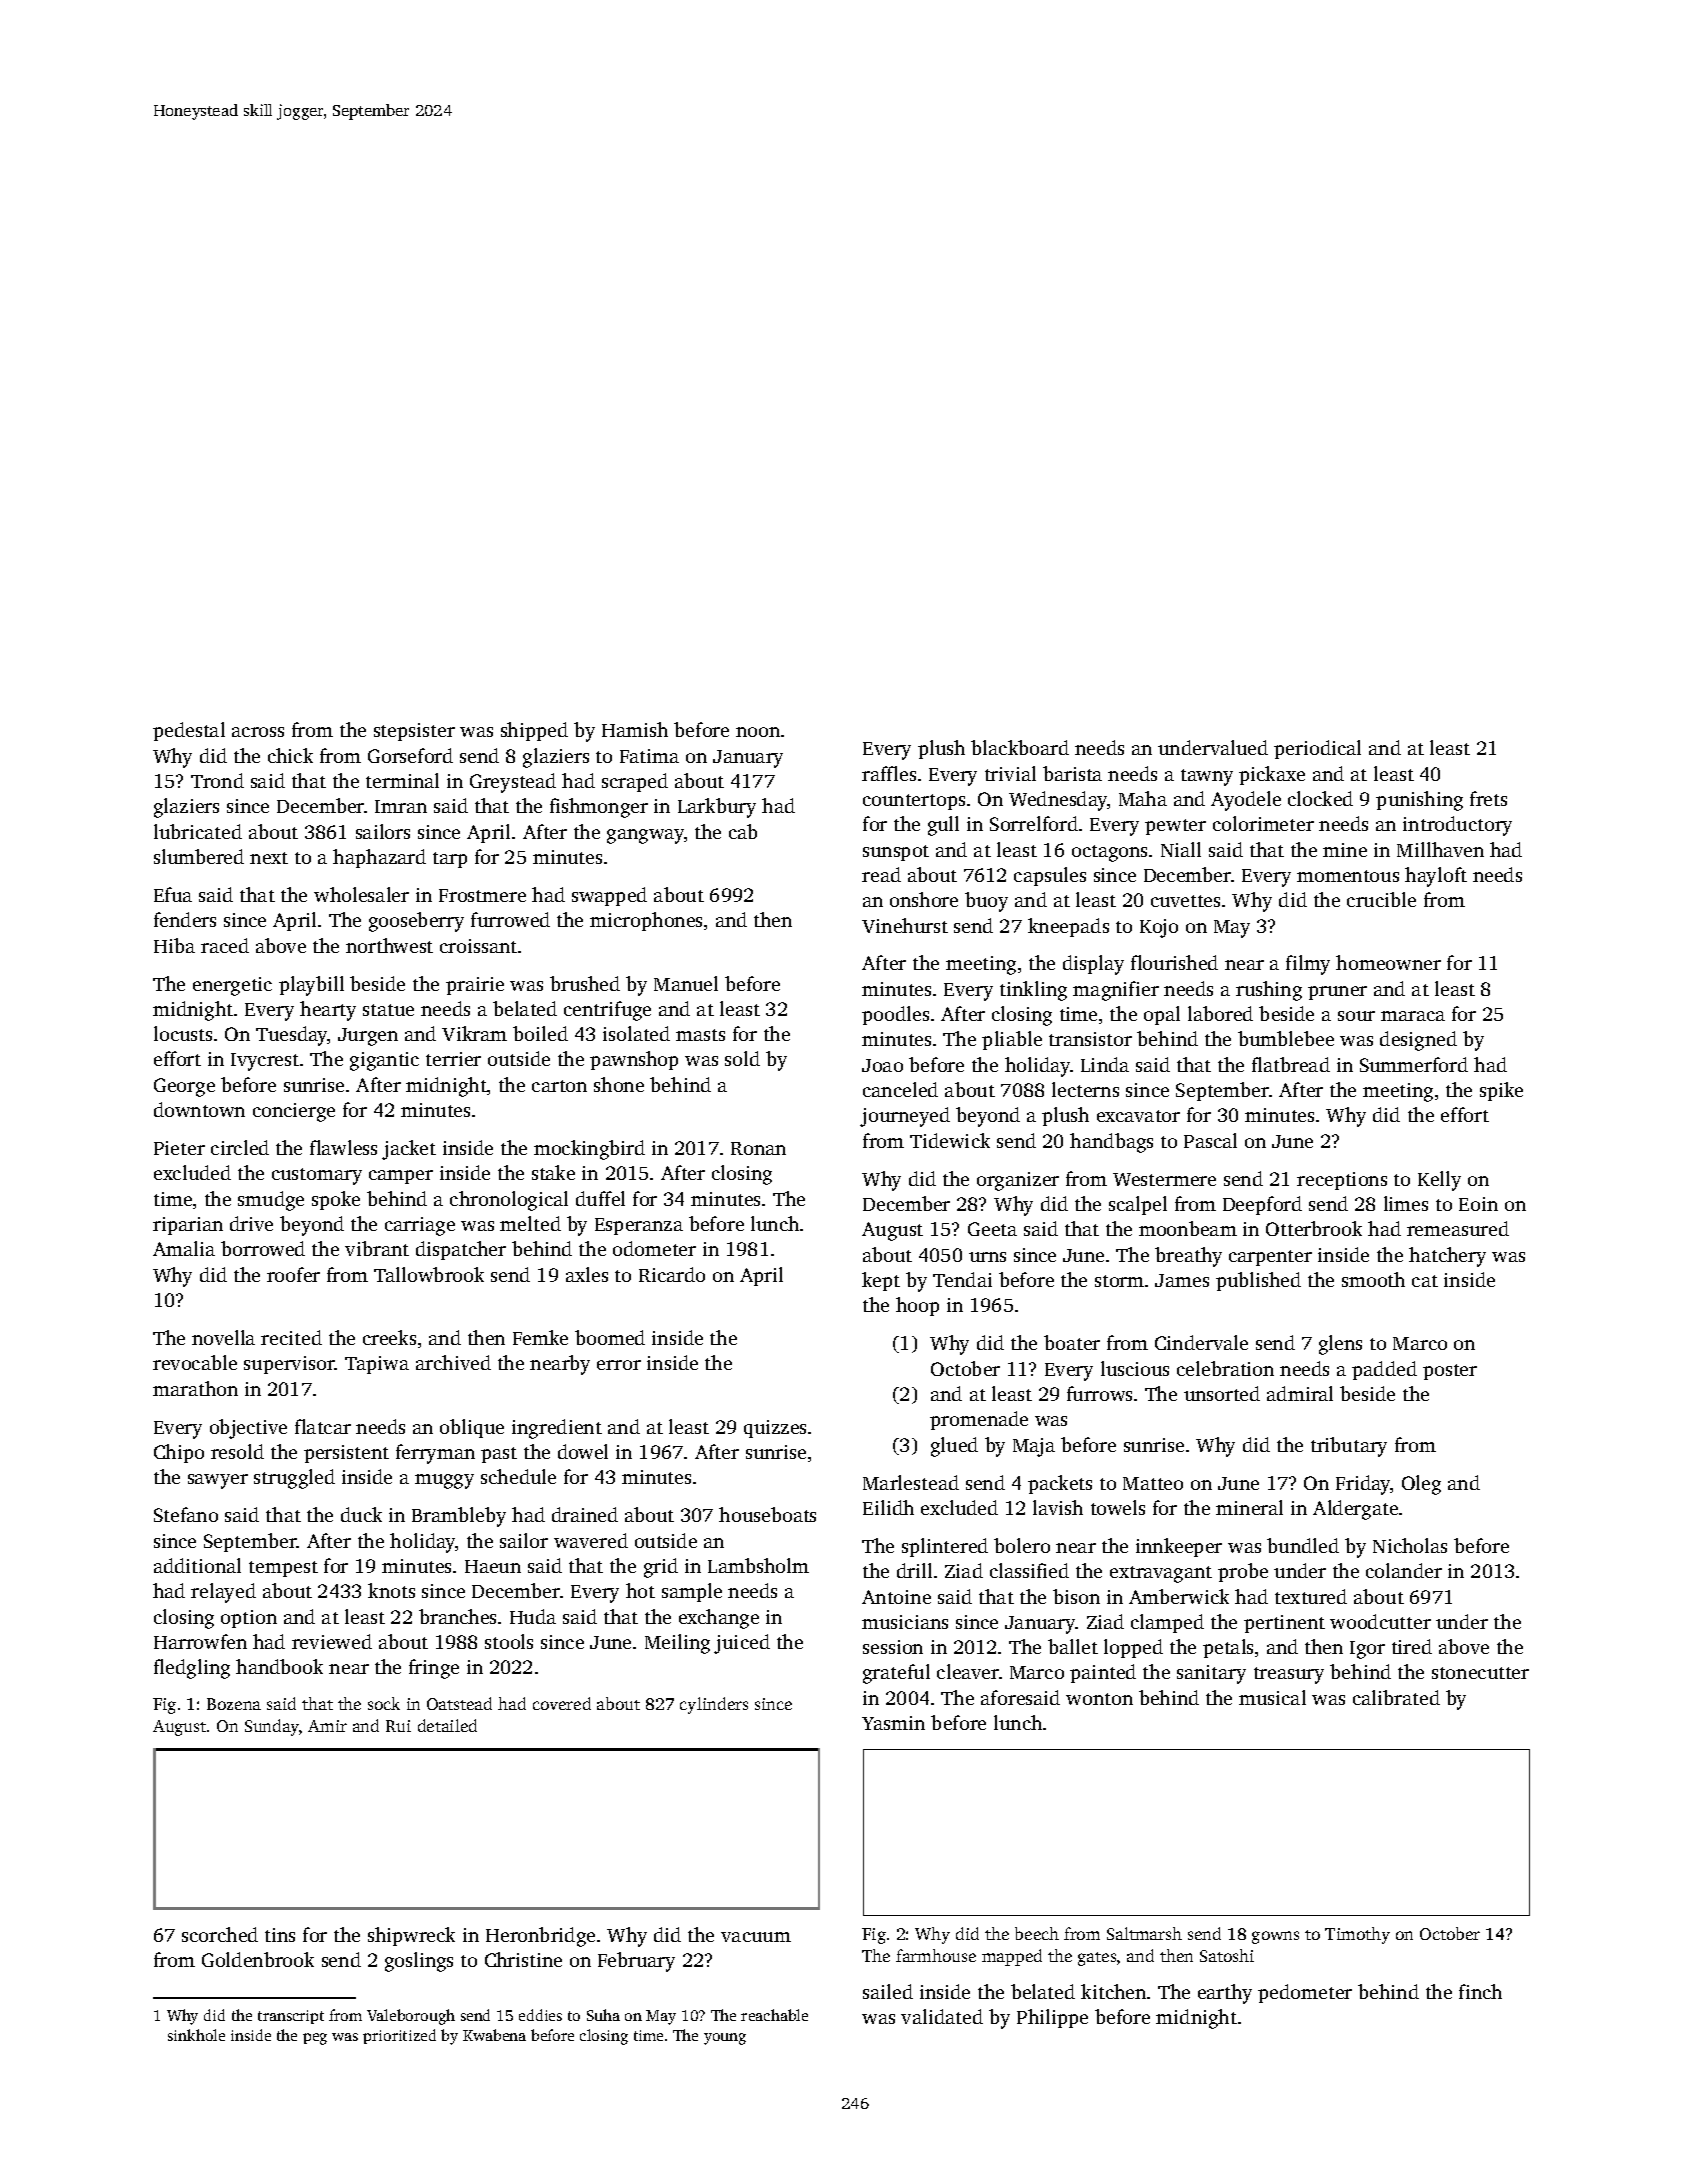  I want to click on promenade, so click(979, 1420).
